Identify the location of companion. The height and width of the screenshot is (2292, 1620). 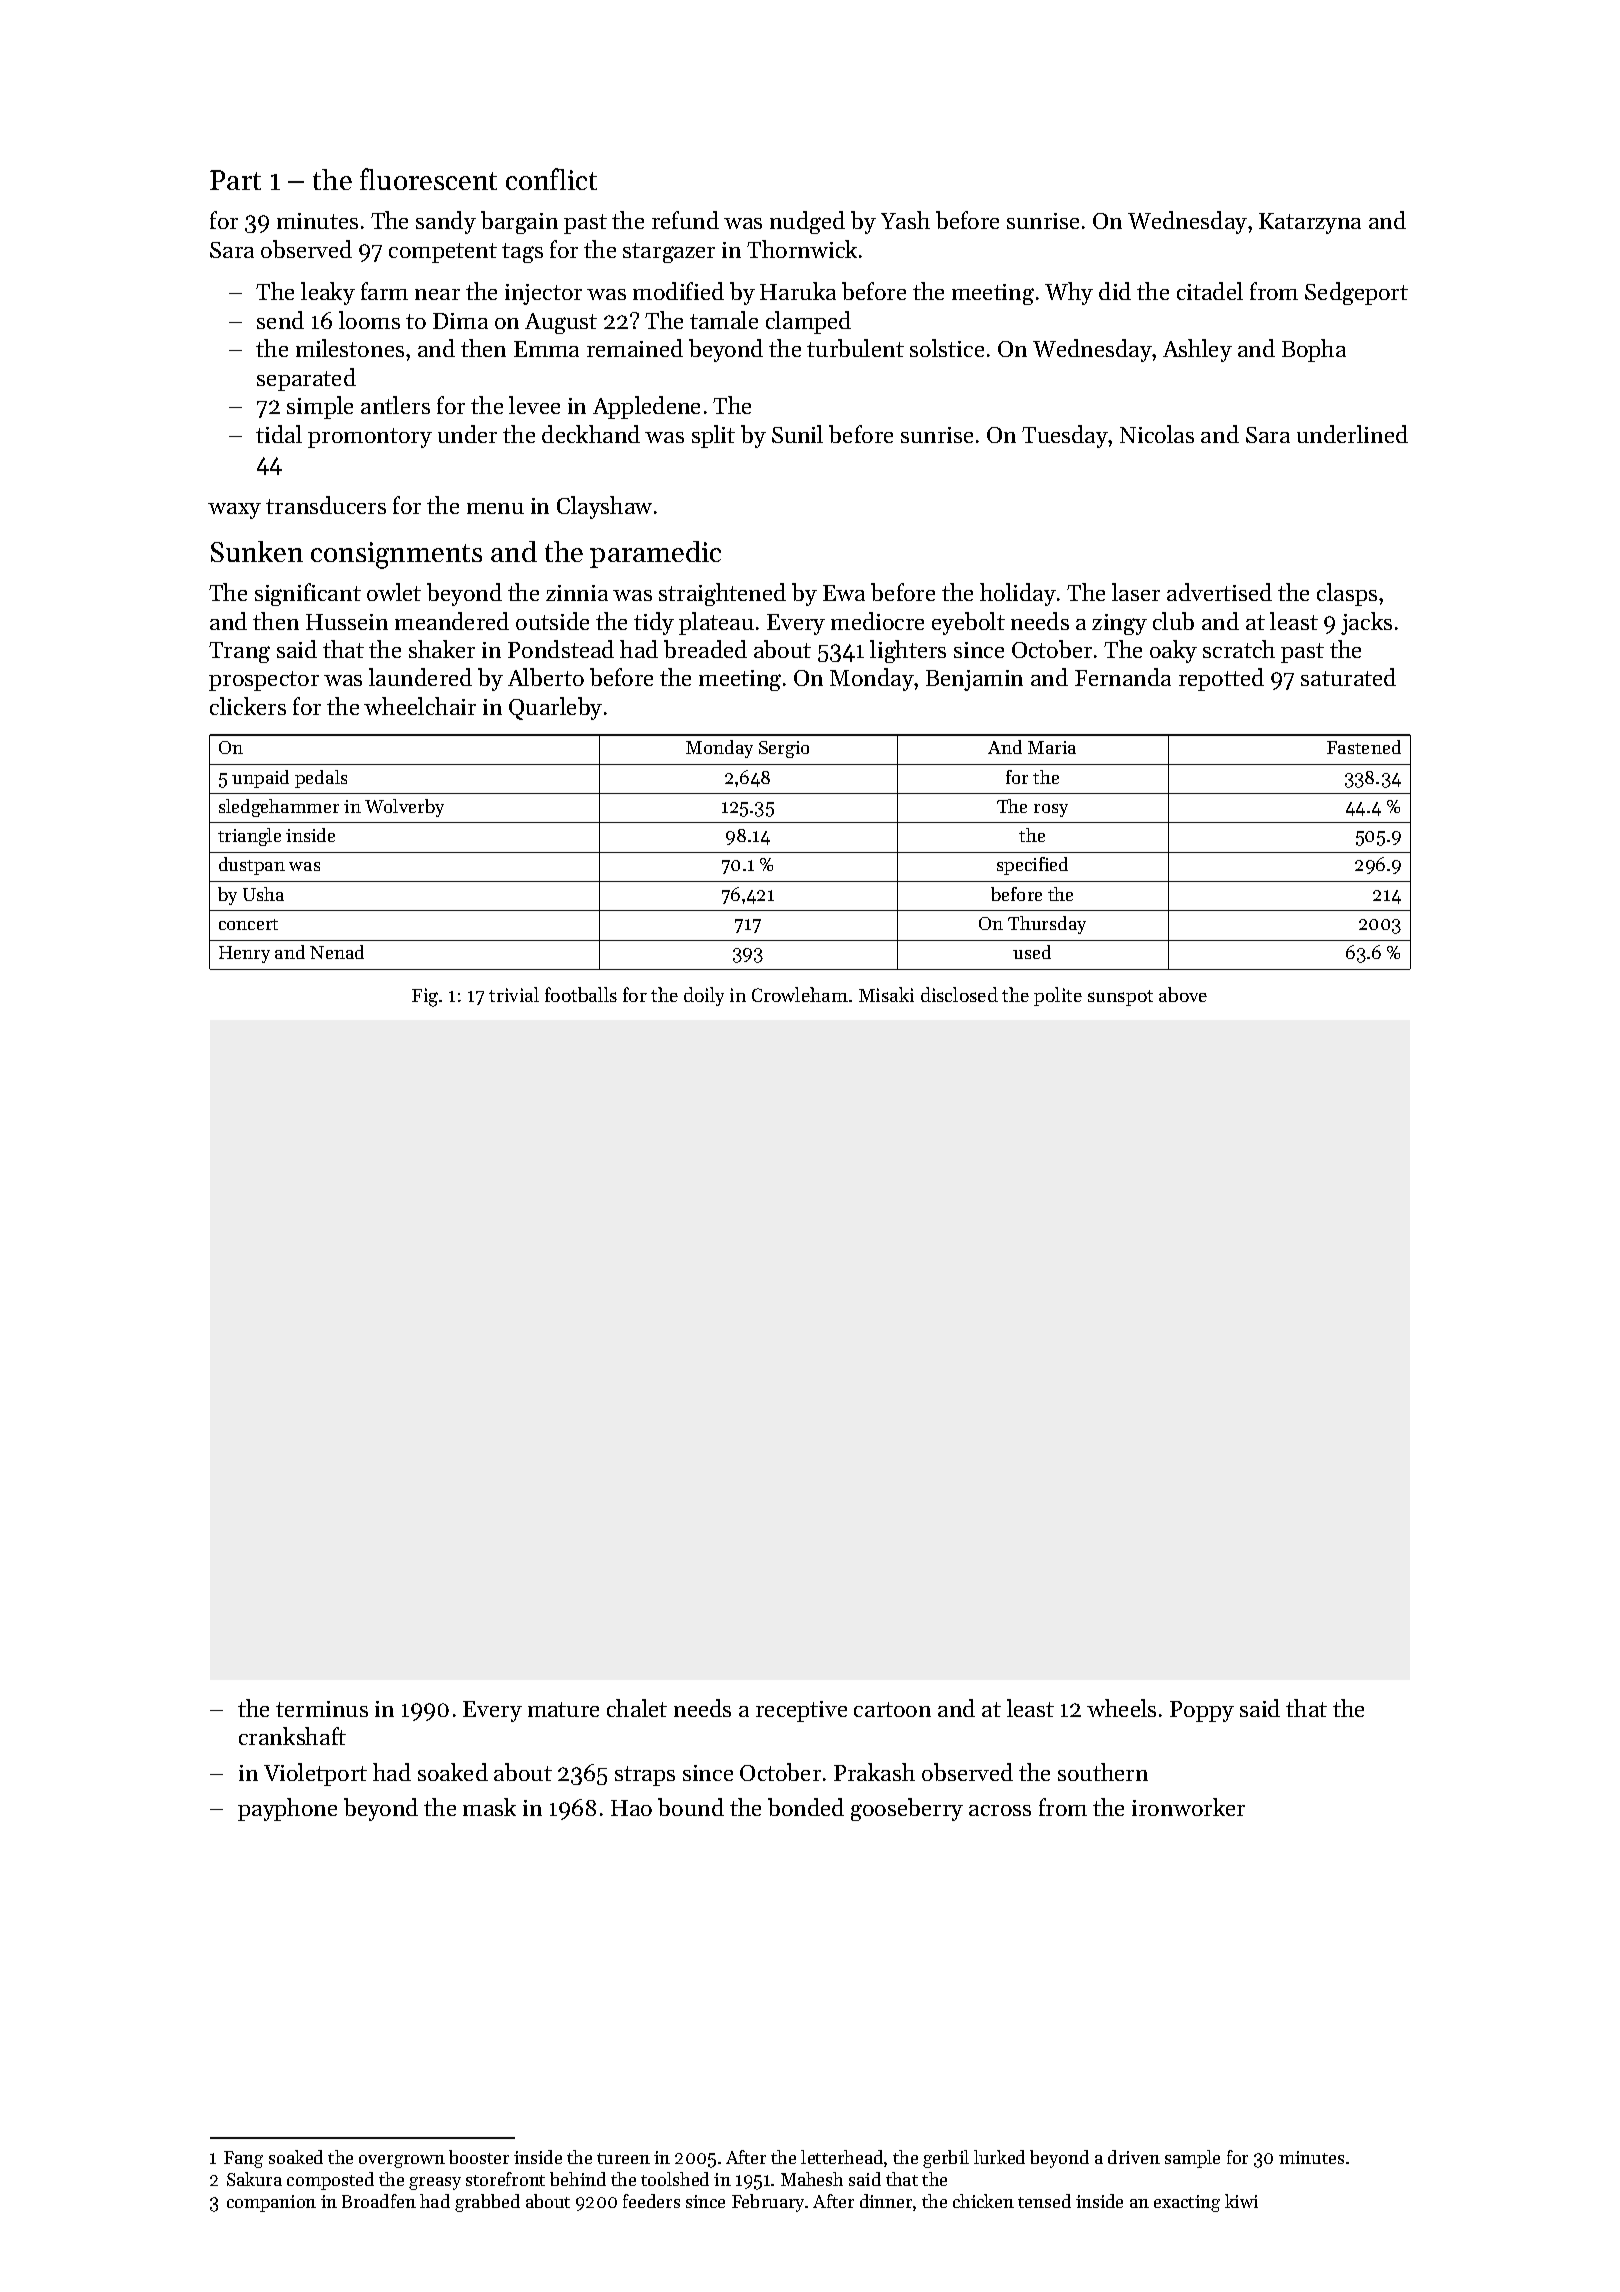
(271, 2203).
